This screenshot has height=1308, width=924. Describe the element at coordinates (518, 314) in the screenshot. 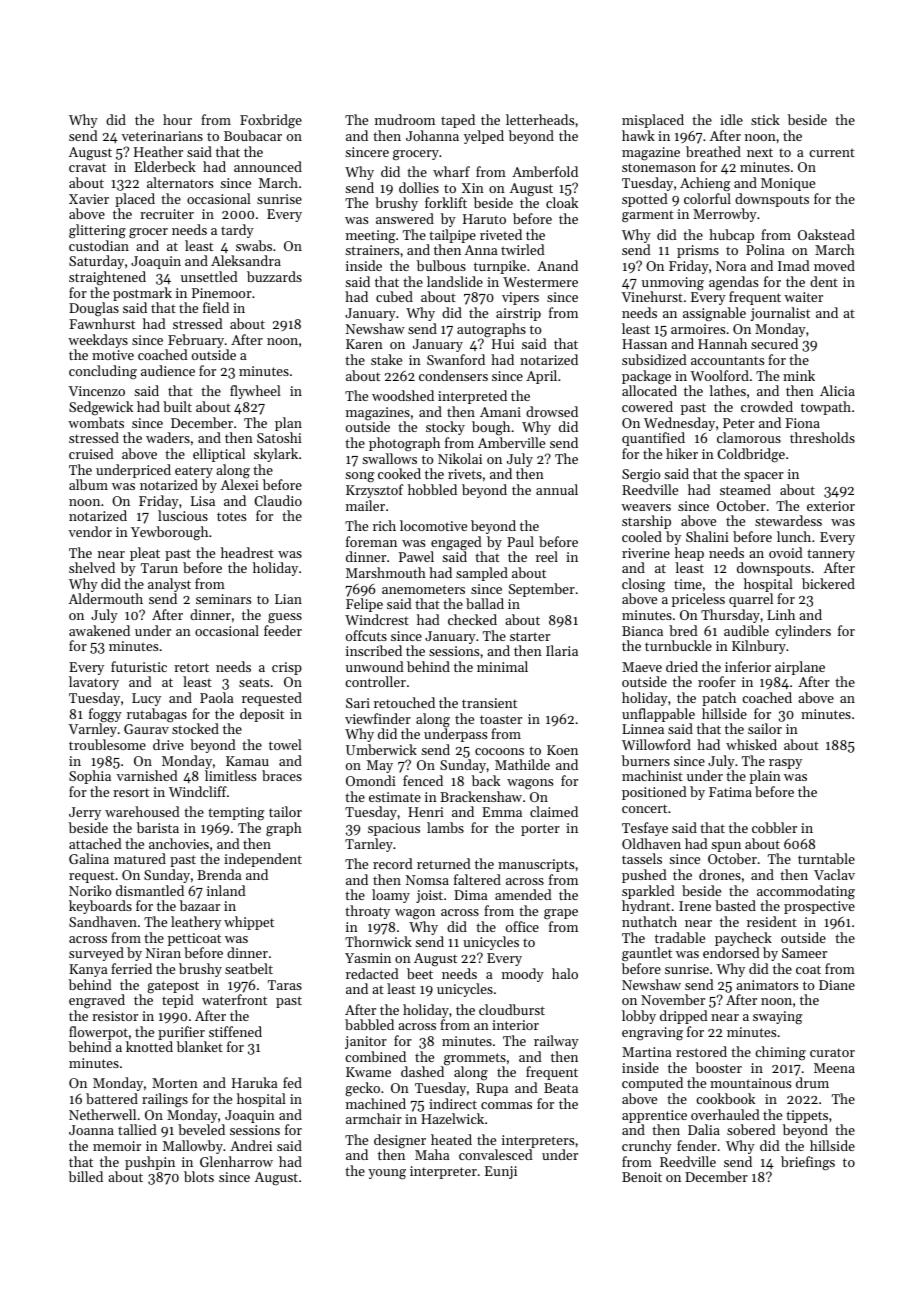

I see `airstrip` at that location.
